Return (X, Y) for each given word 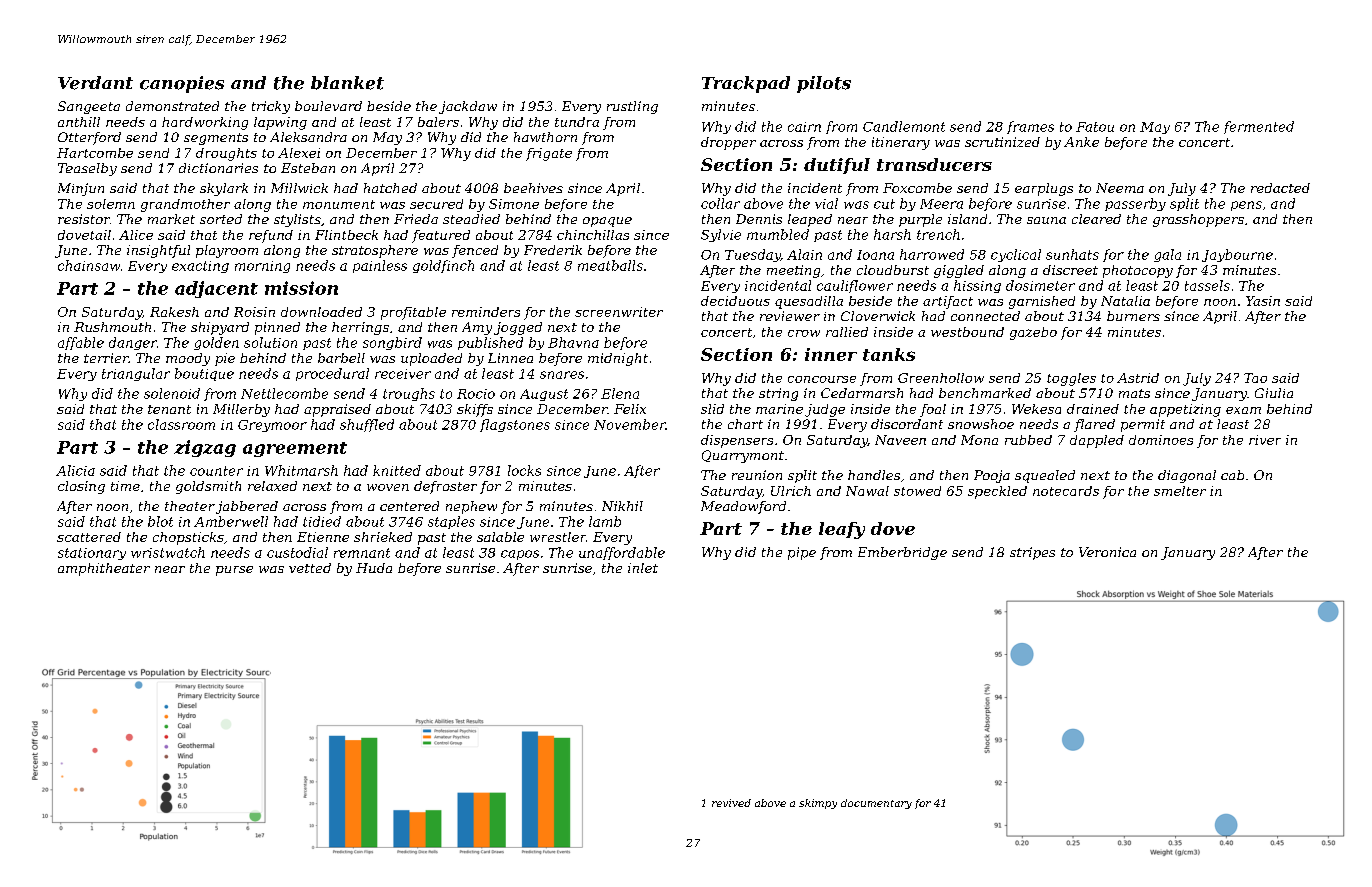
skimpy (818, 804)
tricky (271, 107)
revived (731, 803)
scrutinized (1002, 142)
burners (1133, 316)
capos (520, 555)
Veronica (1107, 552)
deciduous (735, 301)
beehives (533, 188)
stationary (92, 554)
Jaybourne (1237, 255)
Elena (620, 393)
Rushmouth (112, 327)
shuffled (367, 425)
